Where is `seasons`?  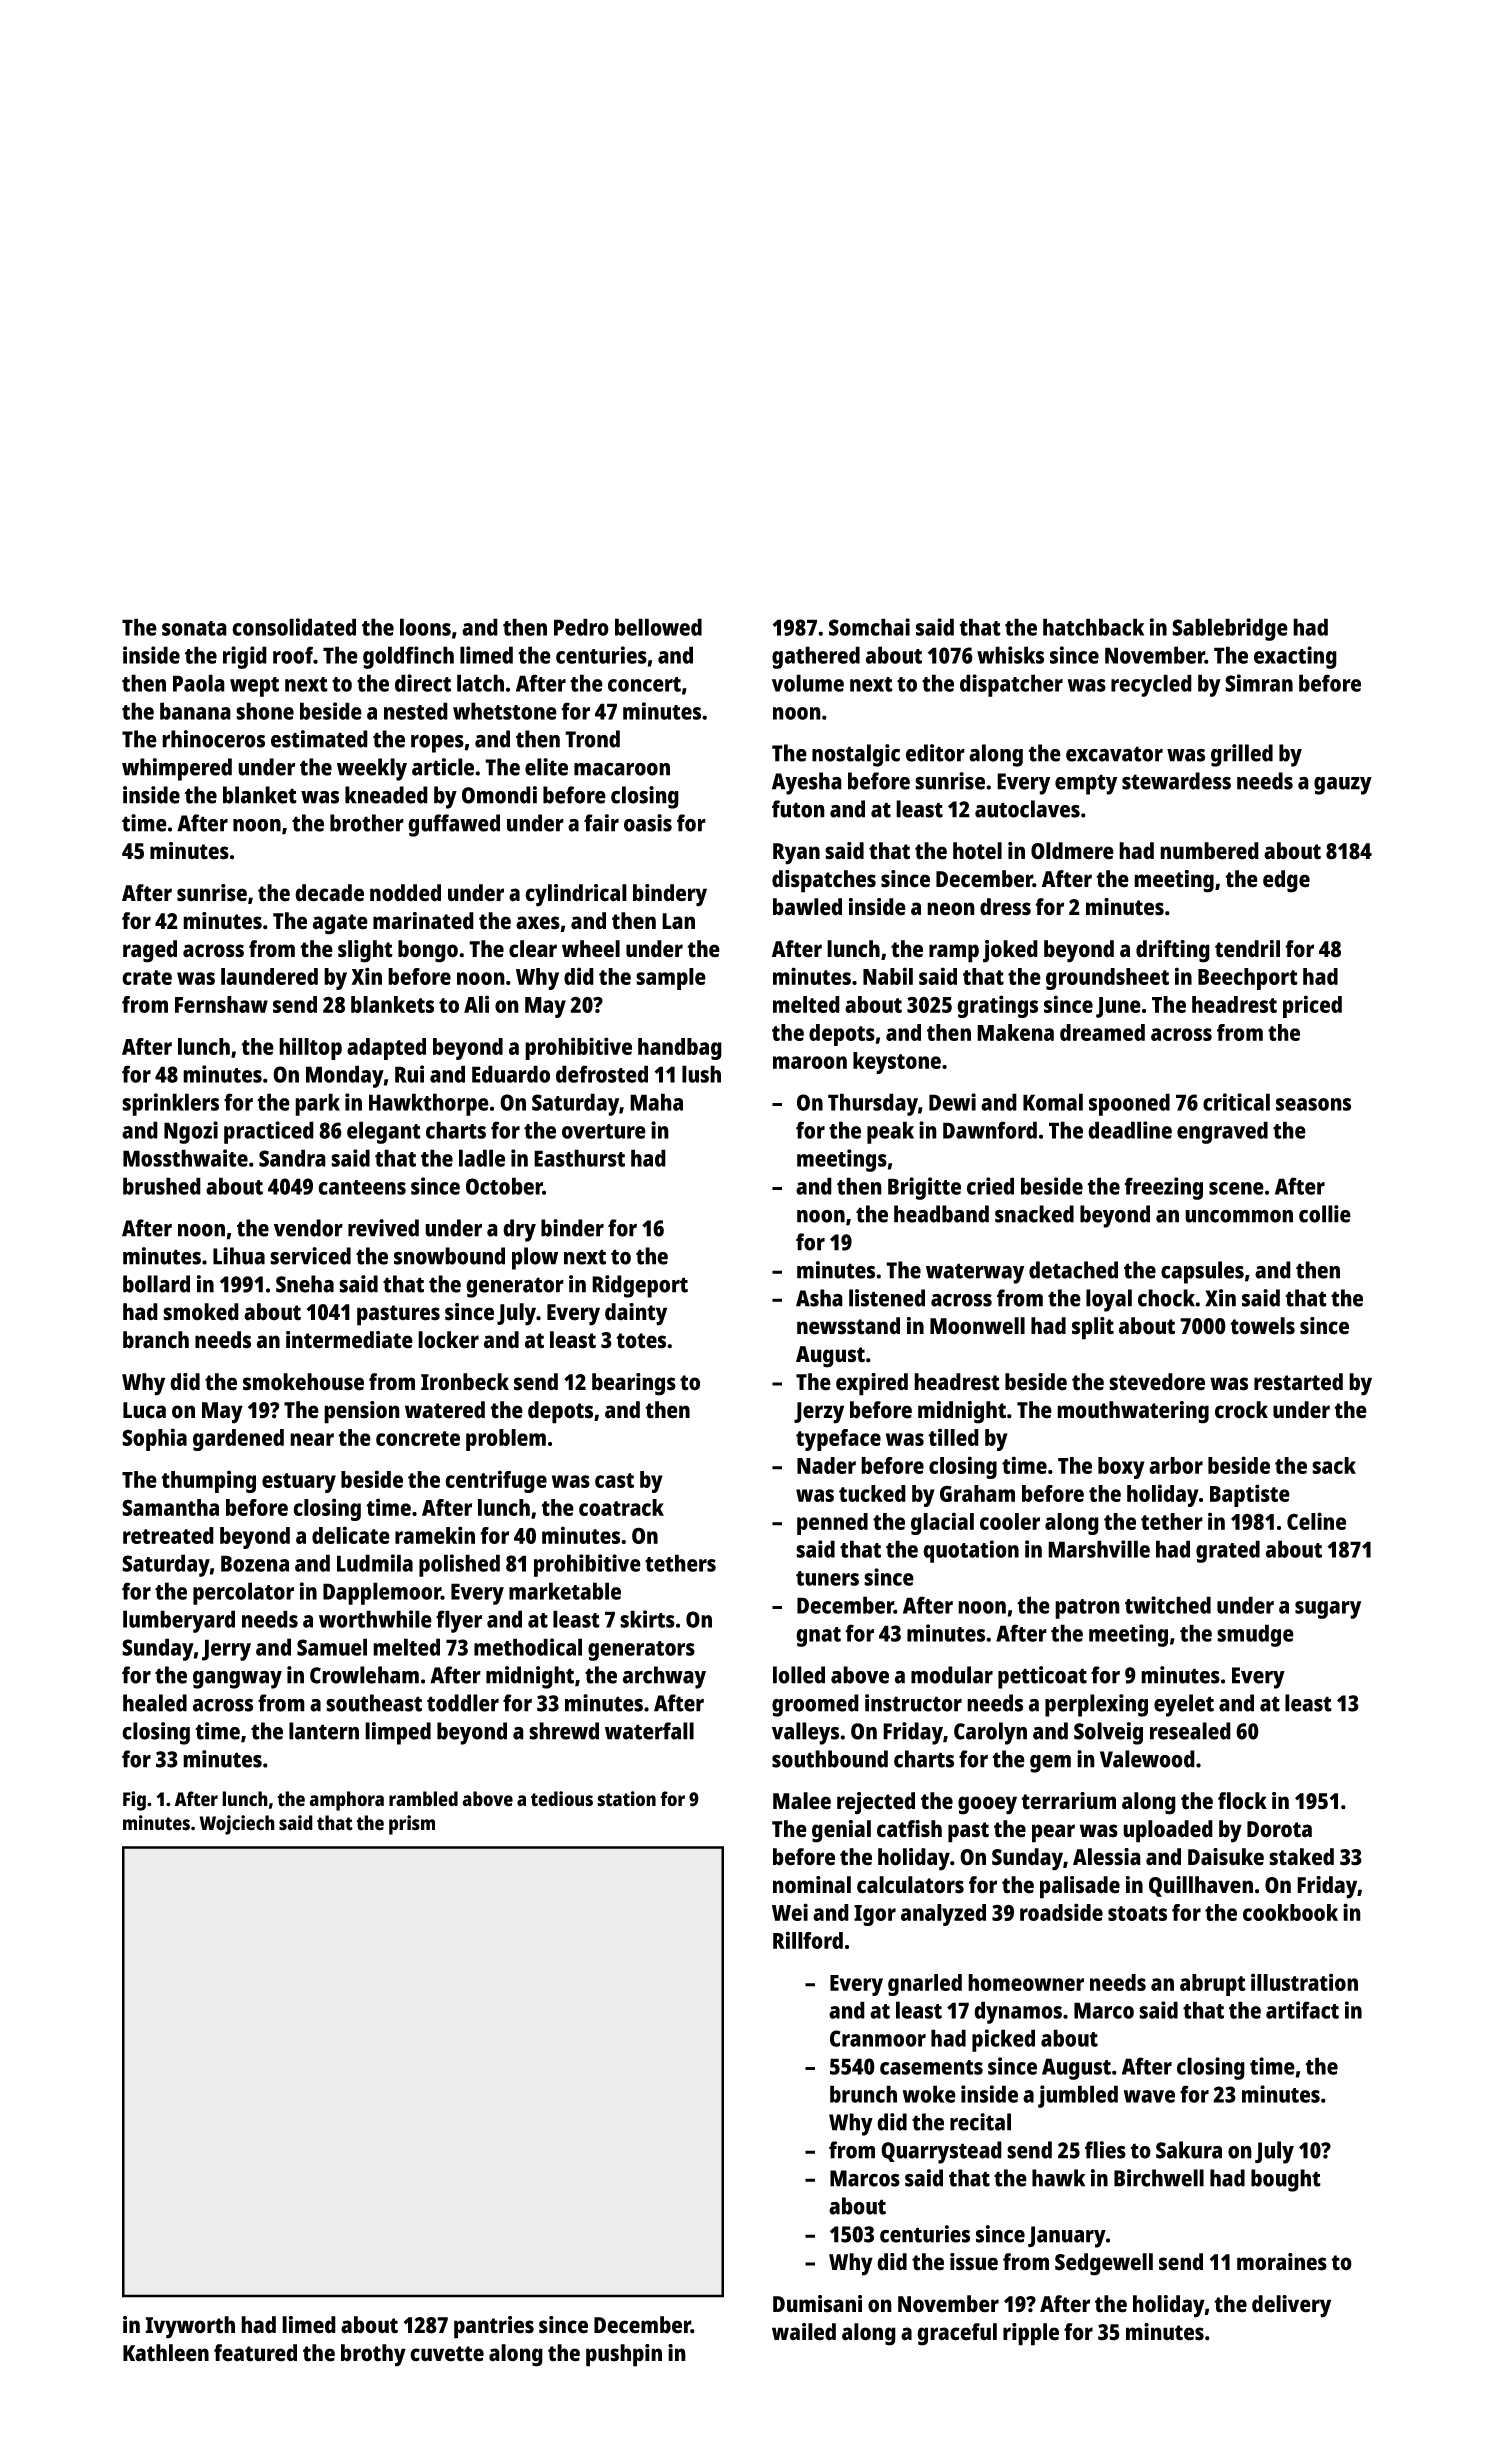 seasons is located at coordinates (1313, 1104).
